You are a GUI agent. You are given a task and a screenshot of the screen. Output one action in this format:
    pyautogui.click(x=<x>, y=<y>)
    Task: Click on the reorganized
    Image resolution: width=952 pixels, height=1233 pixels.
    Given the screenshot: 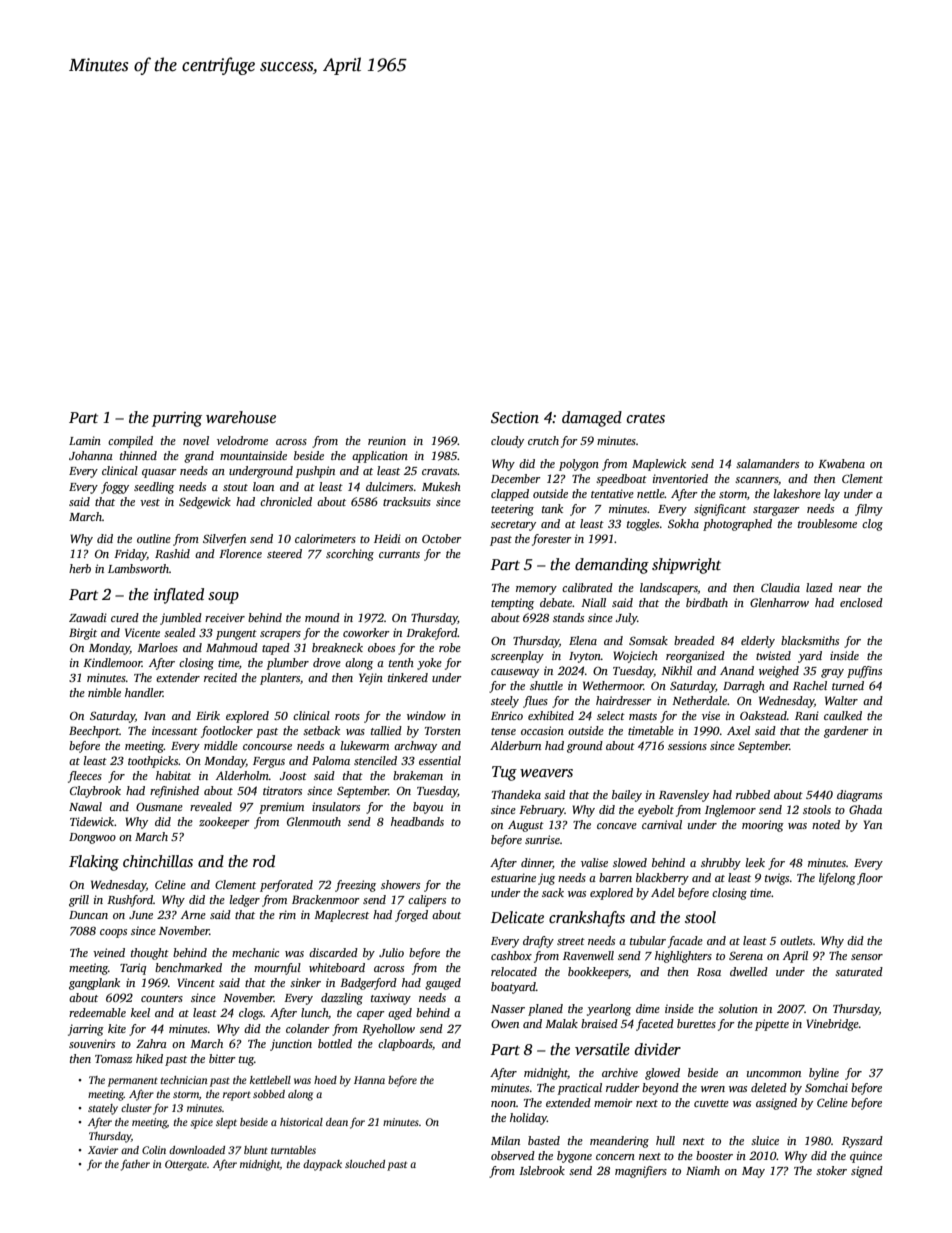 What is the action you would take?
    pyautogui.click(x=695, y=657)
